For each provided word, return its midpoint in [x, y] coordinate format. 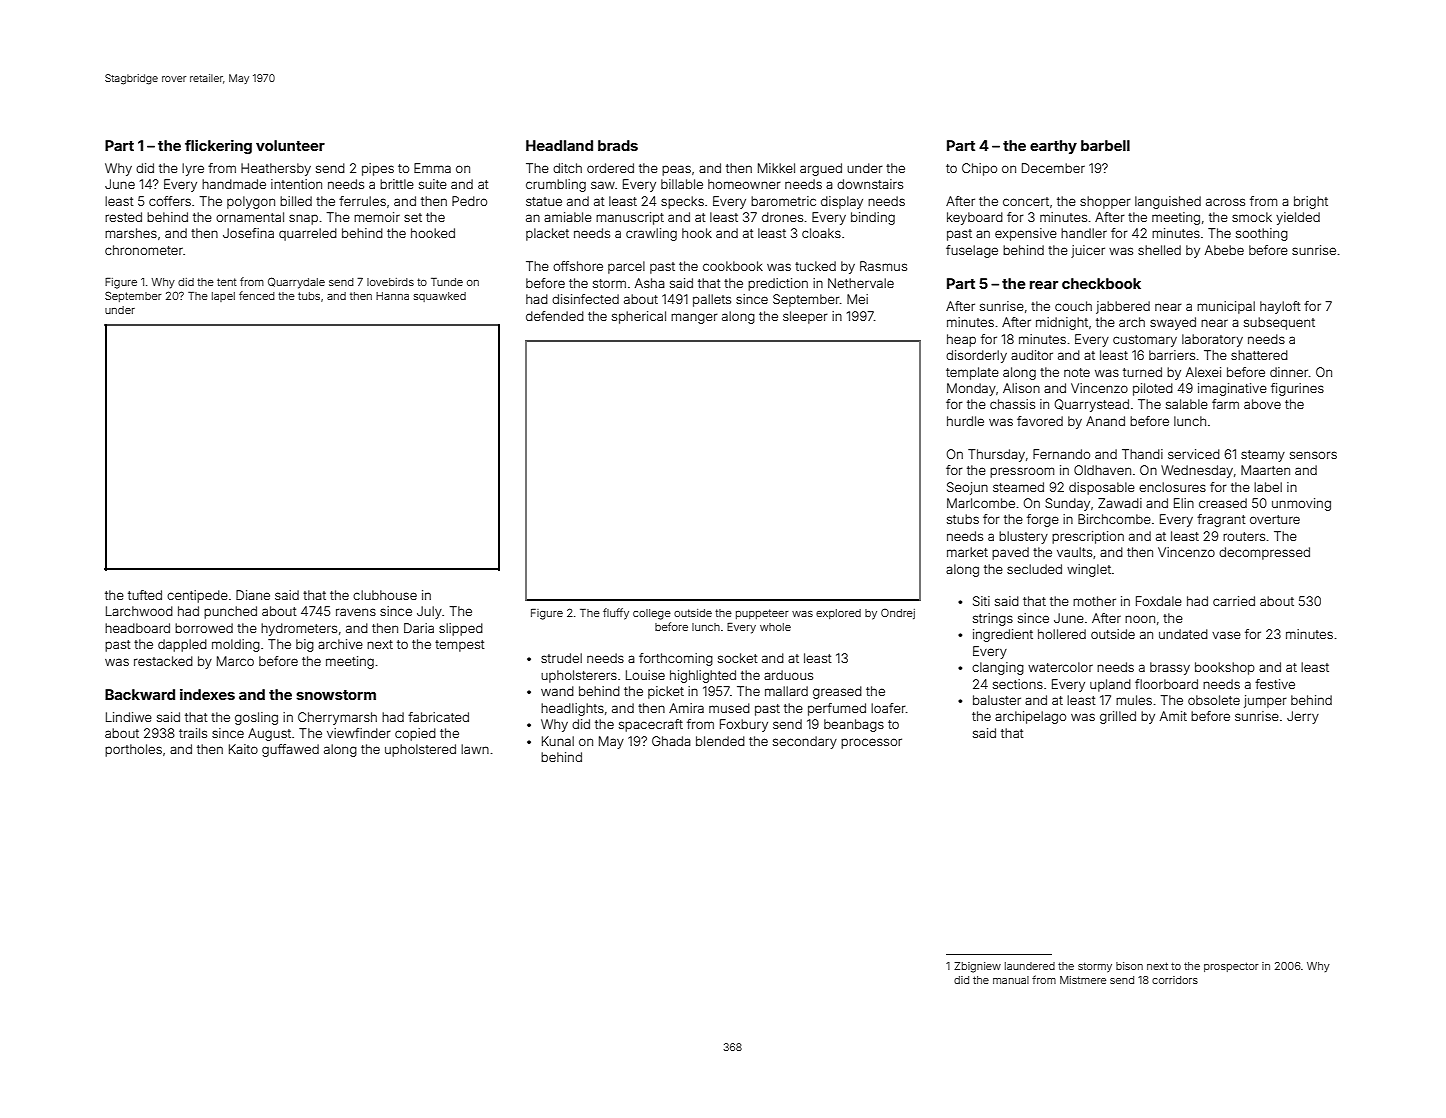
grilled [1118, 717]
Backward [140, 694]
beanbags [854, 725]
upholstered [420, 750]
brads [618, 145]
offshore [578, 266]
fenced [257, 295]
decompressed [1264, 553]
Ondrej [898, 613]
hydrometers [299, 629]
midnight [1062, 323]
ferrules [362, 201]
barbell [1105, 145]
